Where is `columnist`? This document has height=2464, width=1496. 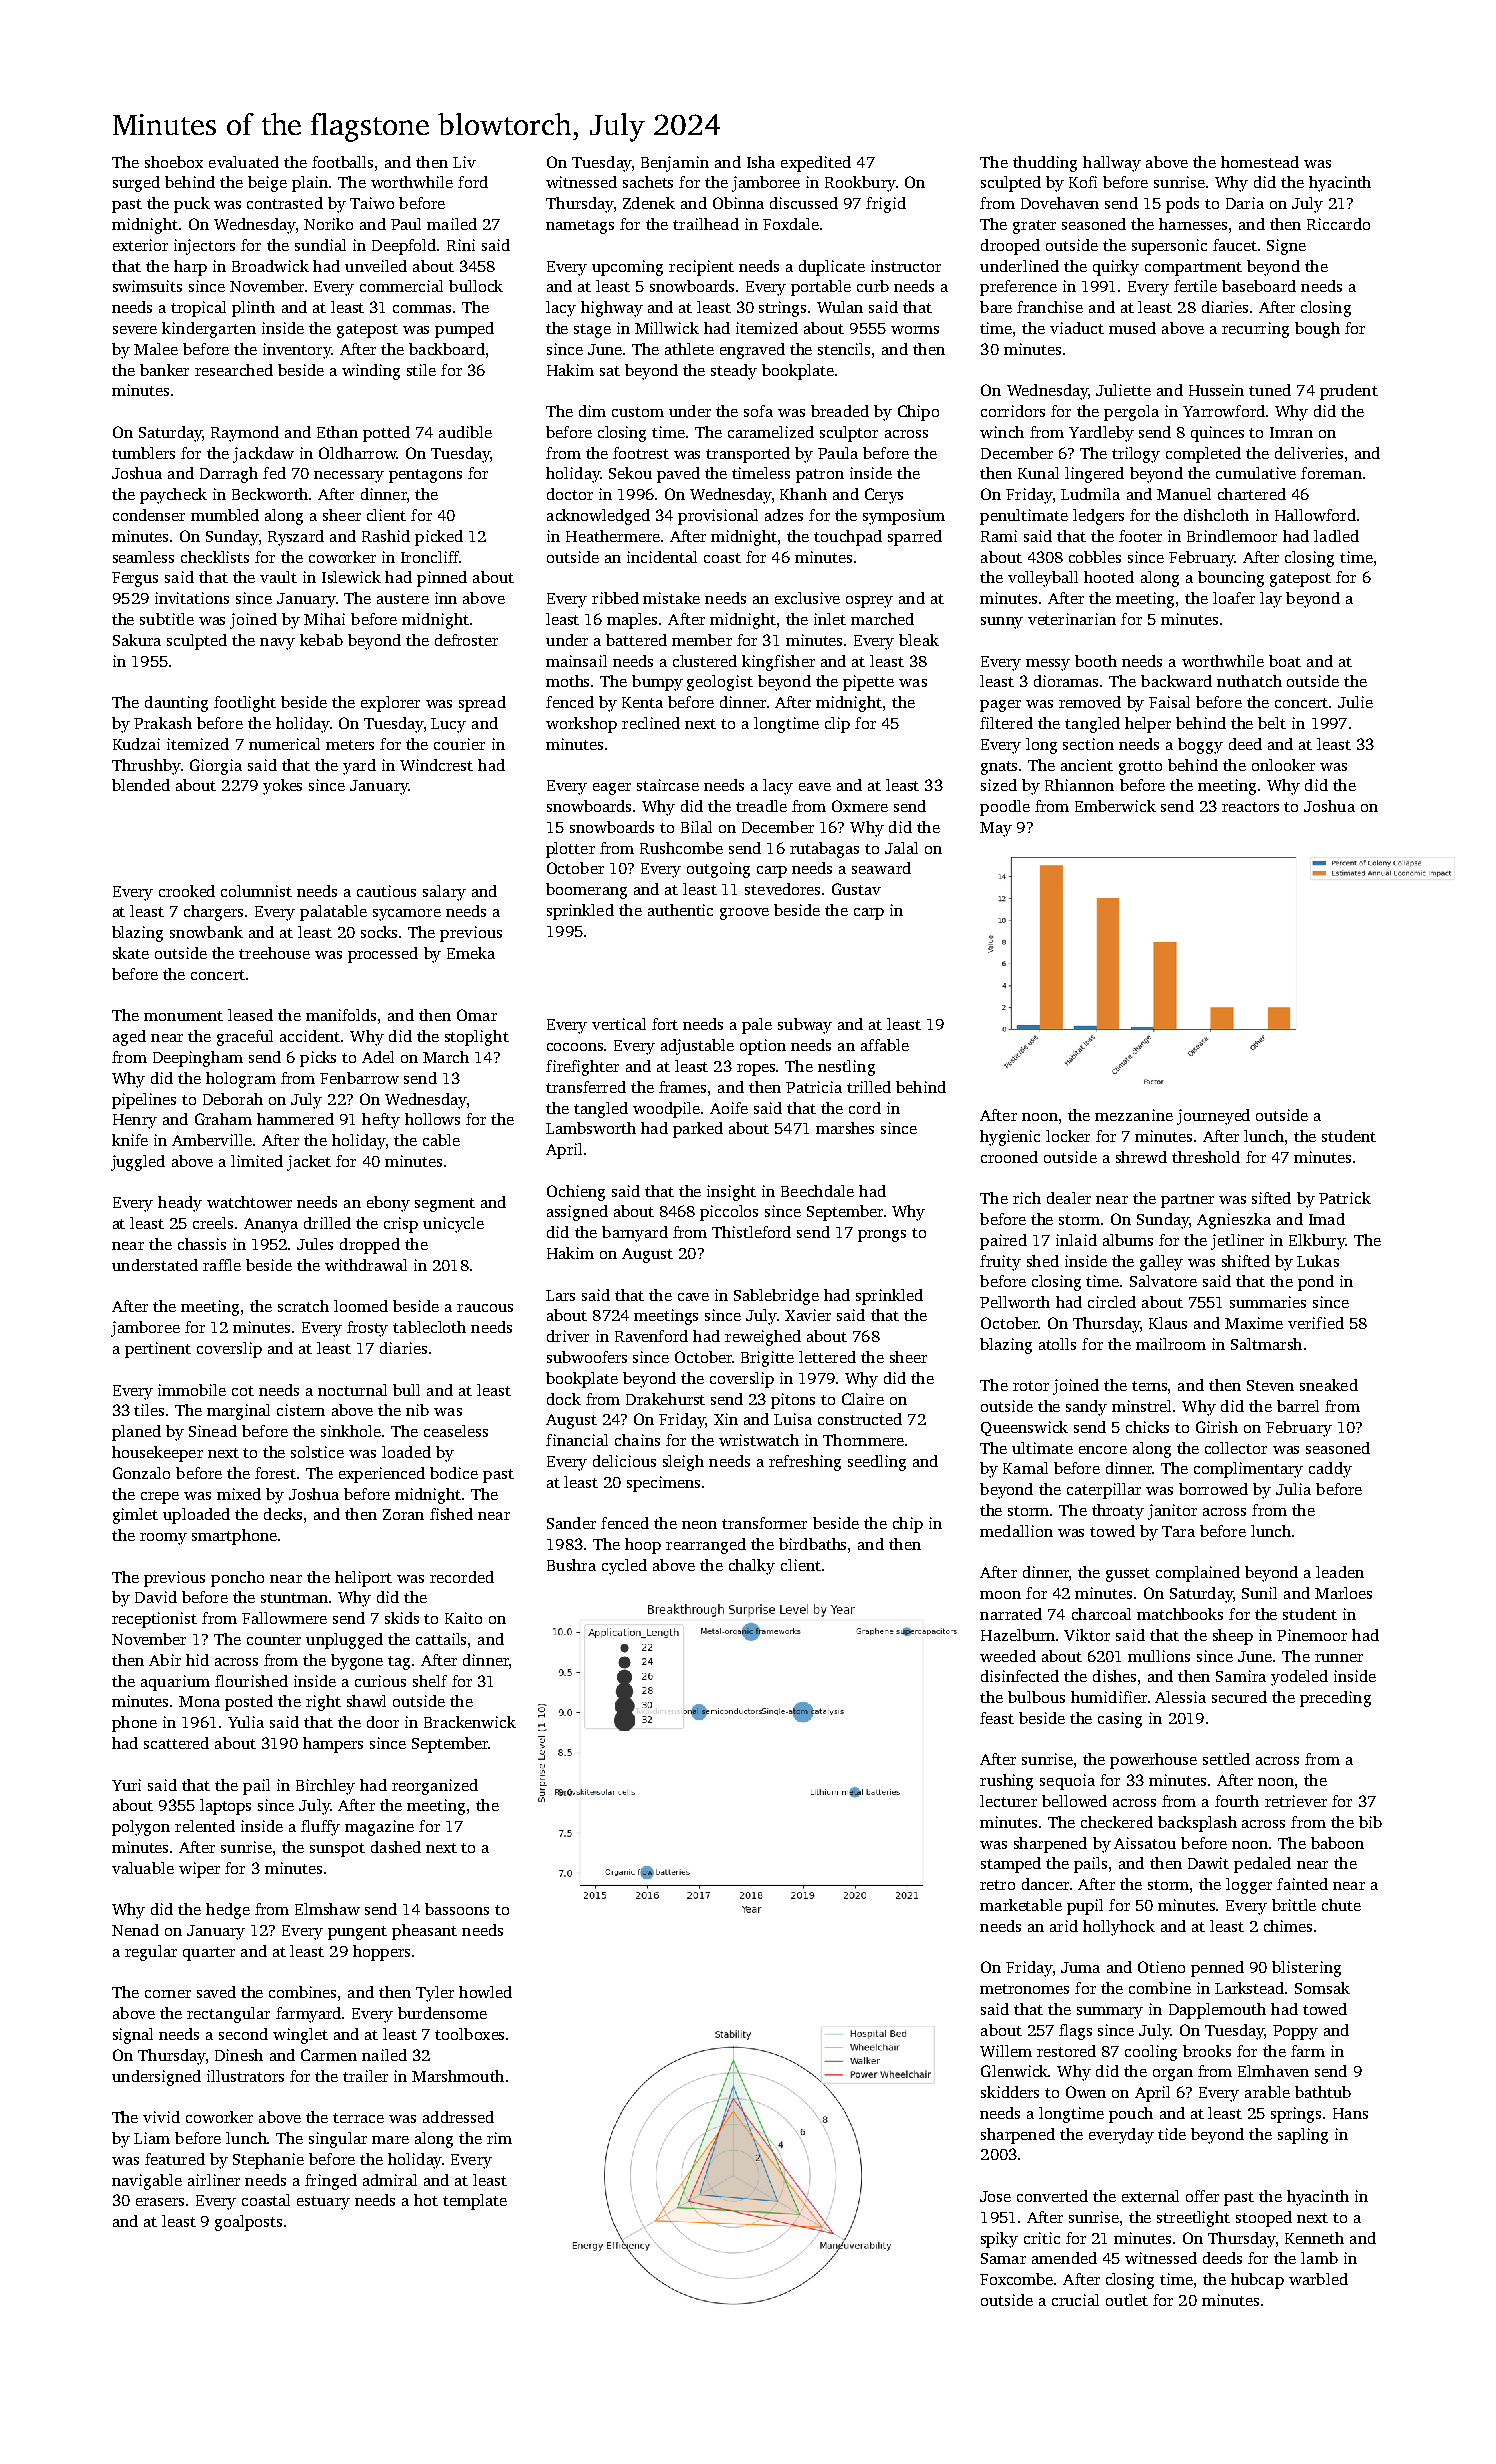
columnist is located at coordinates (256, 891).
